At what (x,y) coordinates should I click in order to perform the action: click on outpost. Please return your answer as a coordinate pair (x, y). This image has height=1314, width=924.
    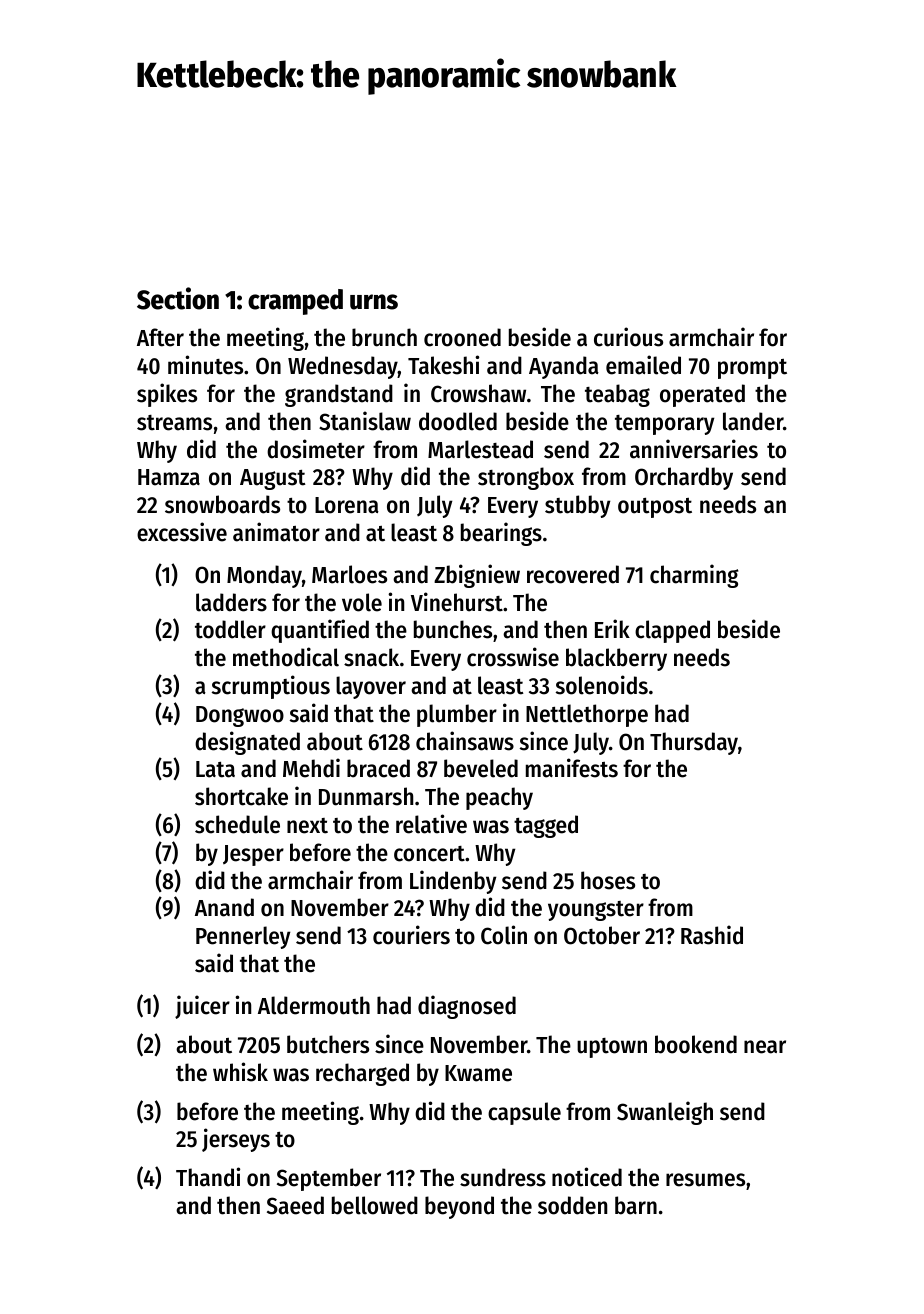
    Looking at the image, I should click on (655, 508).
